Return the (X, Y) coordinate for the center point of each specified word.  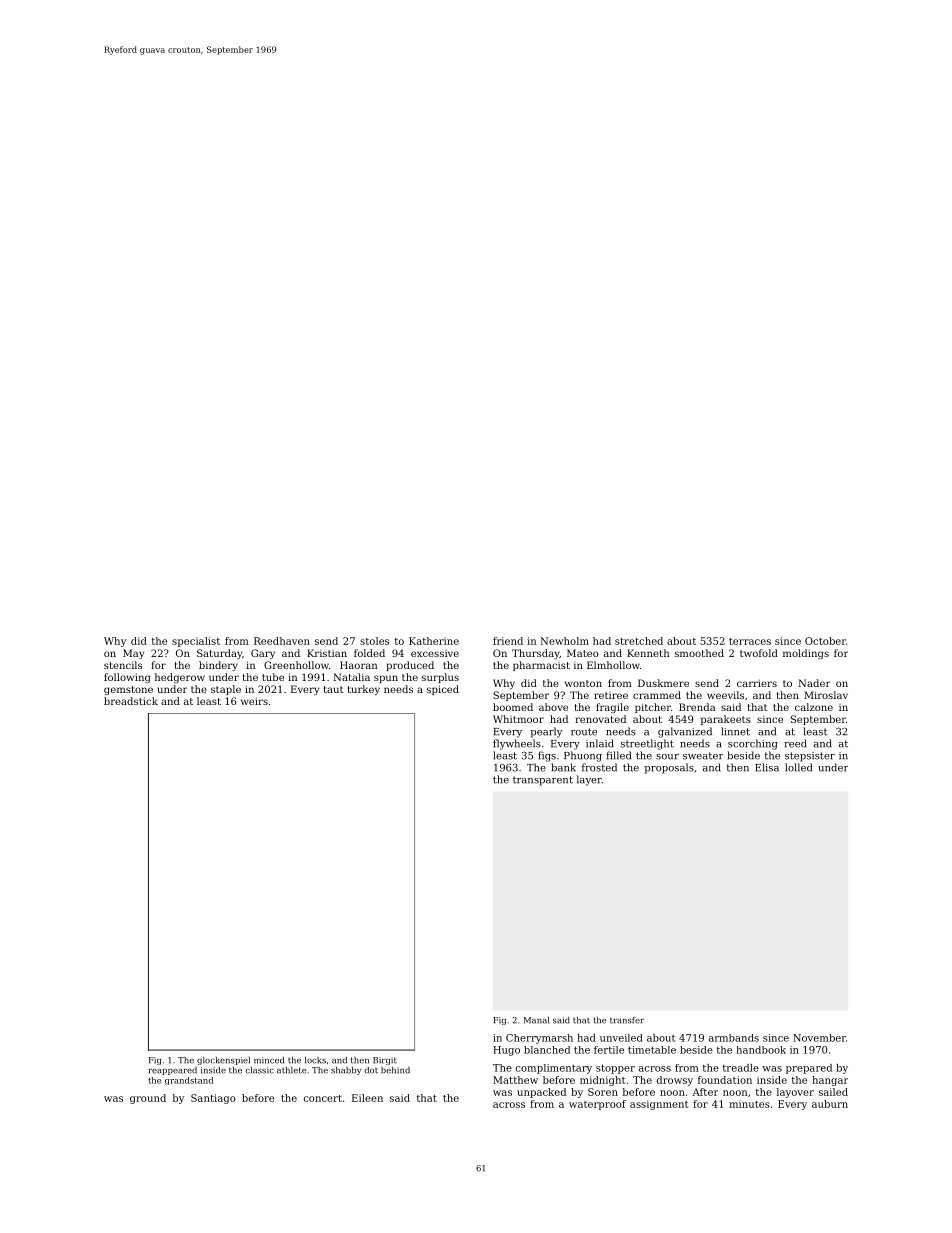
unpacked (541, 1093)
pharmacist (541, 666)
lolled (798, 767)
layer (589, 780)
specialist (196, 642)
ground (148, 1099)
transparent (543, 781)
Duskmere (663, 683)
